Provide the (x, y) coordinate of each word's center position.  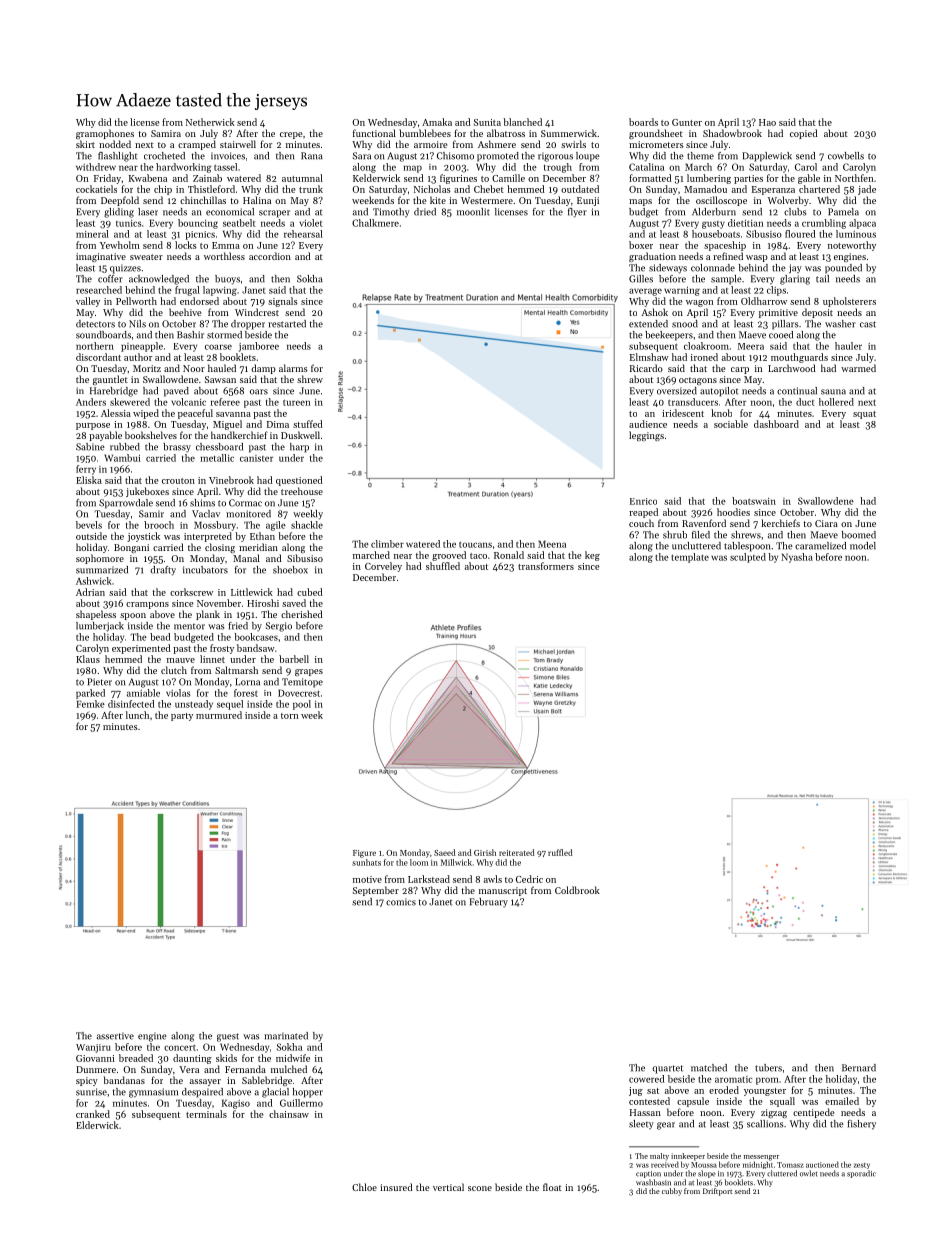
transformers (546, 566)
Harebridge (114, 392)
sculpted (748, 558)
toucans (475, 545)
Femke (90, 704)
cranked (93, 1114)
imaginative (101, 257)
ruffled (560, 852)
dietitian (745, 223)
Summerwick (569, 133)
